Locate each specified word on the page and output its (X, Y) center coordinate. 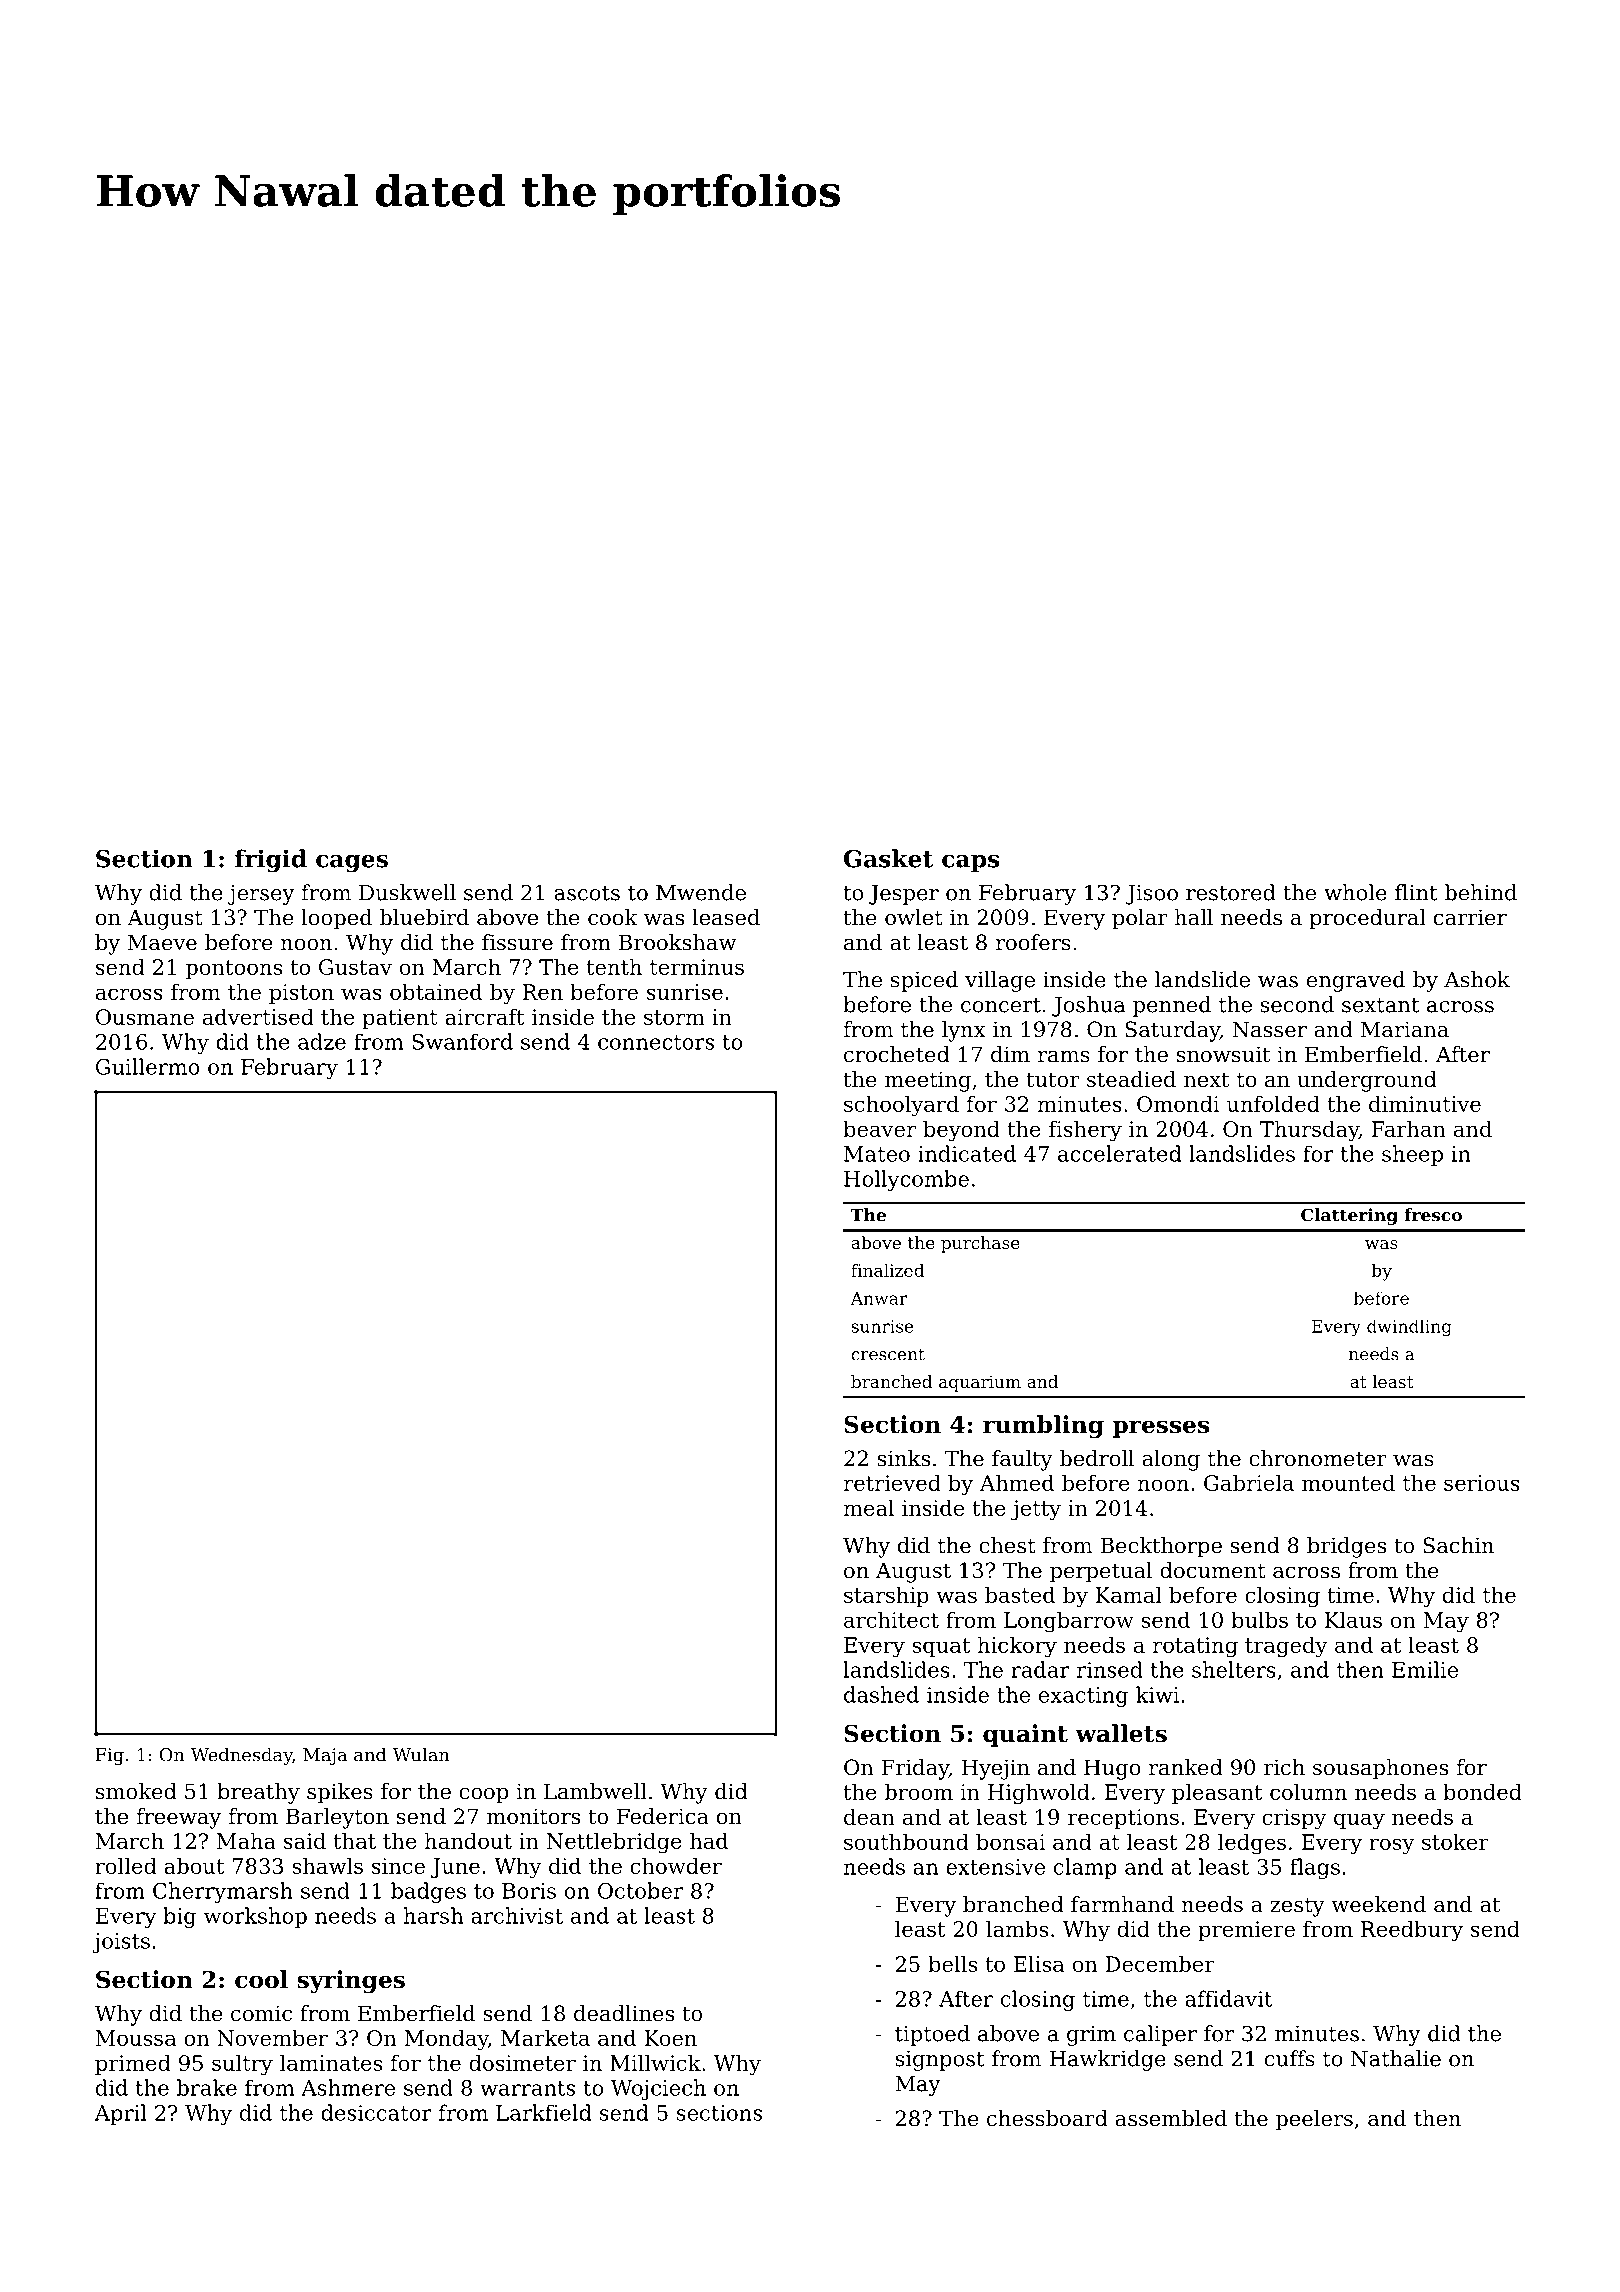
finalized (887, 1270)
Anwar (879, 1298)
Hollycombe (906, 1180)
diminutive (1425, 1103)
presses (1161, 1429)
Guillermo (148, 1066)
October (640, 1890)
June (455, 1868)
